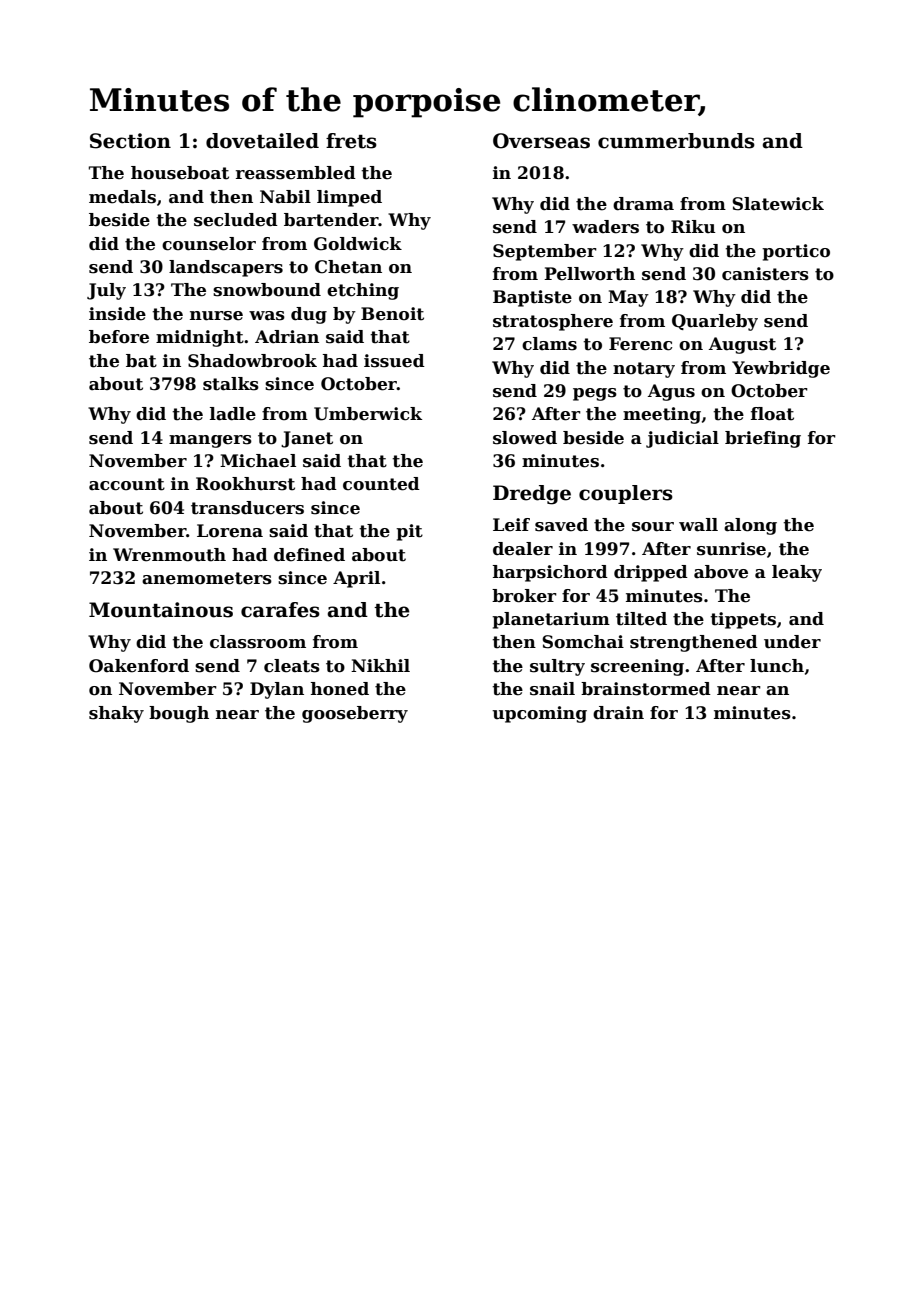  Describe the element at coordinates (247, 508) in the image. I see `transducers` at that location.
